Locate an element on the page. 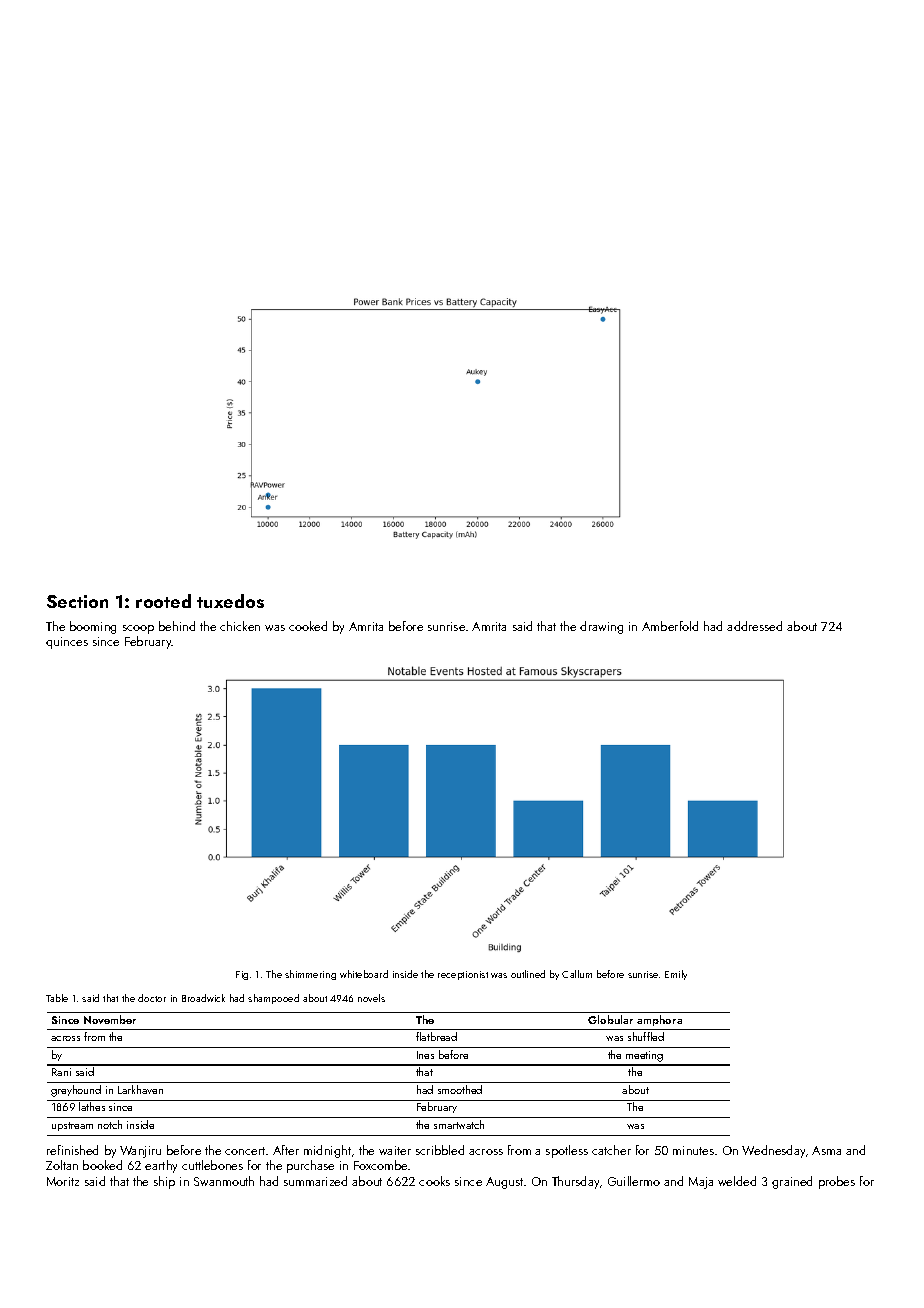 The width and height of the page is (924, 1308). Amberfold is located at coordinates (670, 626).
